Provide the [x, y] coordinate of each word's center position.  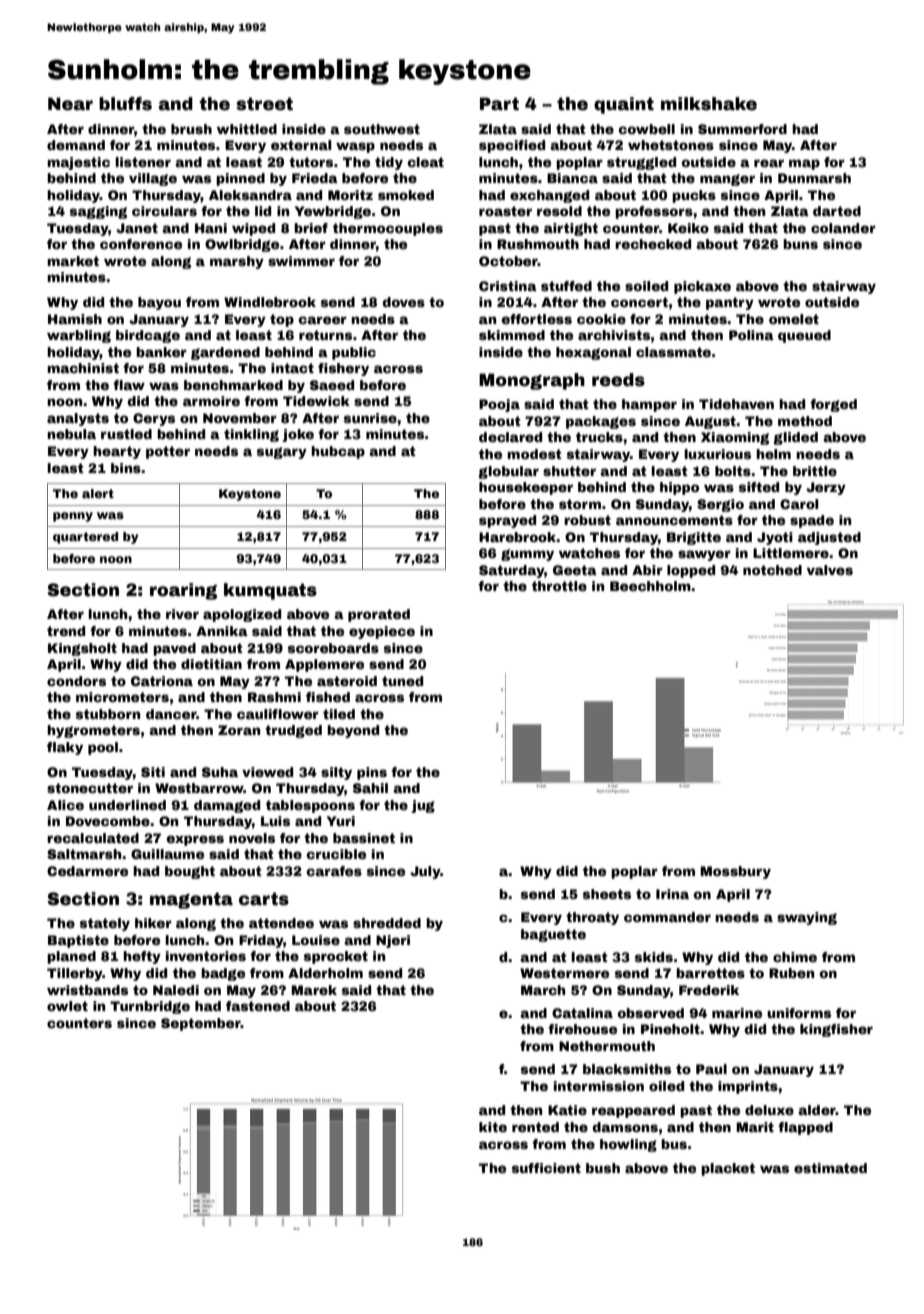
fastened [258, 1006]
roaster [505, 211]
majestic [78, 163]
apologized [242, 615]
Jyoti [775, 538]
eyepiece [382, 632]
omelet [794, 319]
